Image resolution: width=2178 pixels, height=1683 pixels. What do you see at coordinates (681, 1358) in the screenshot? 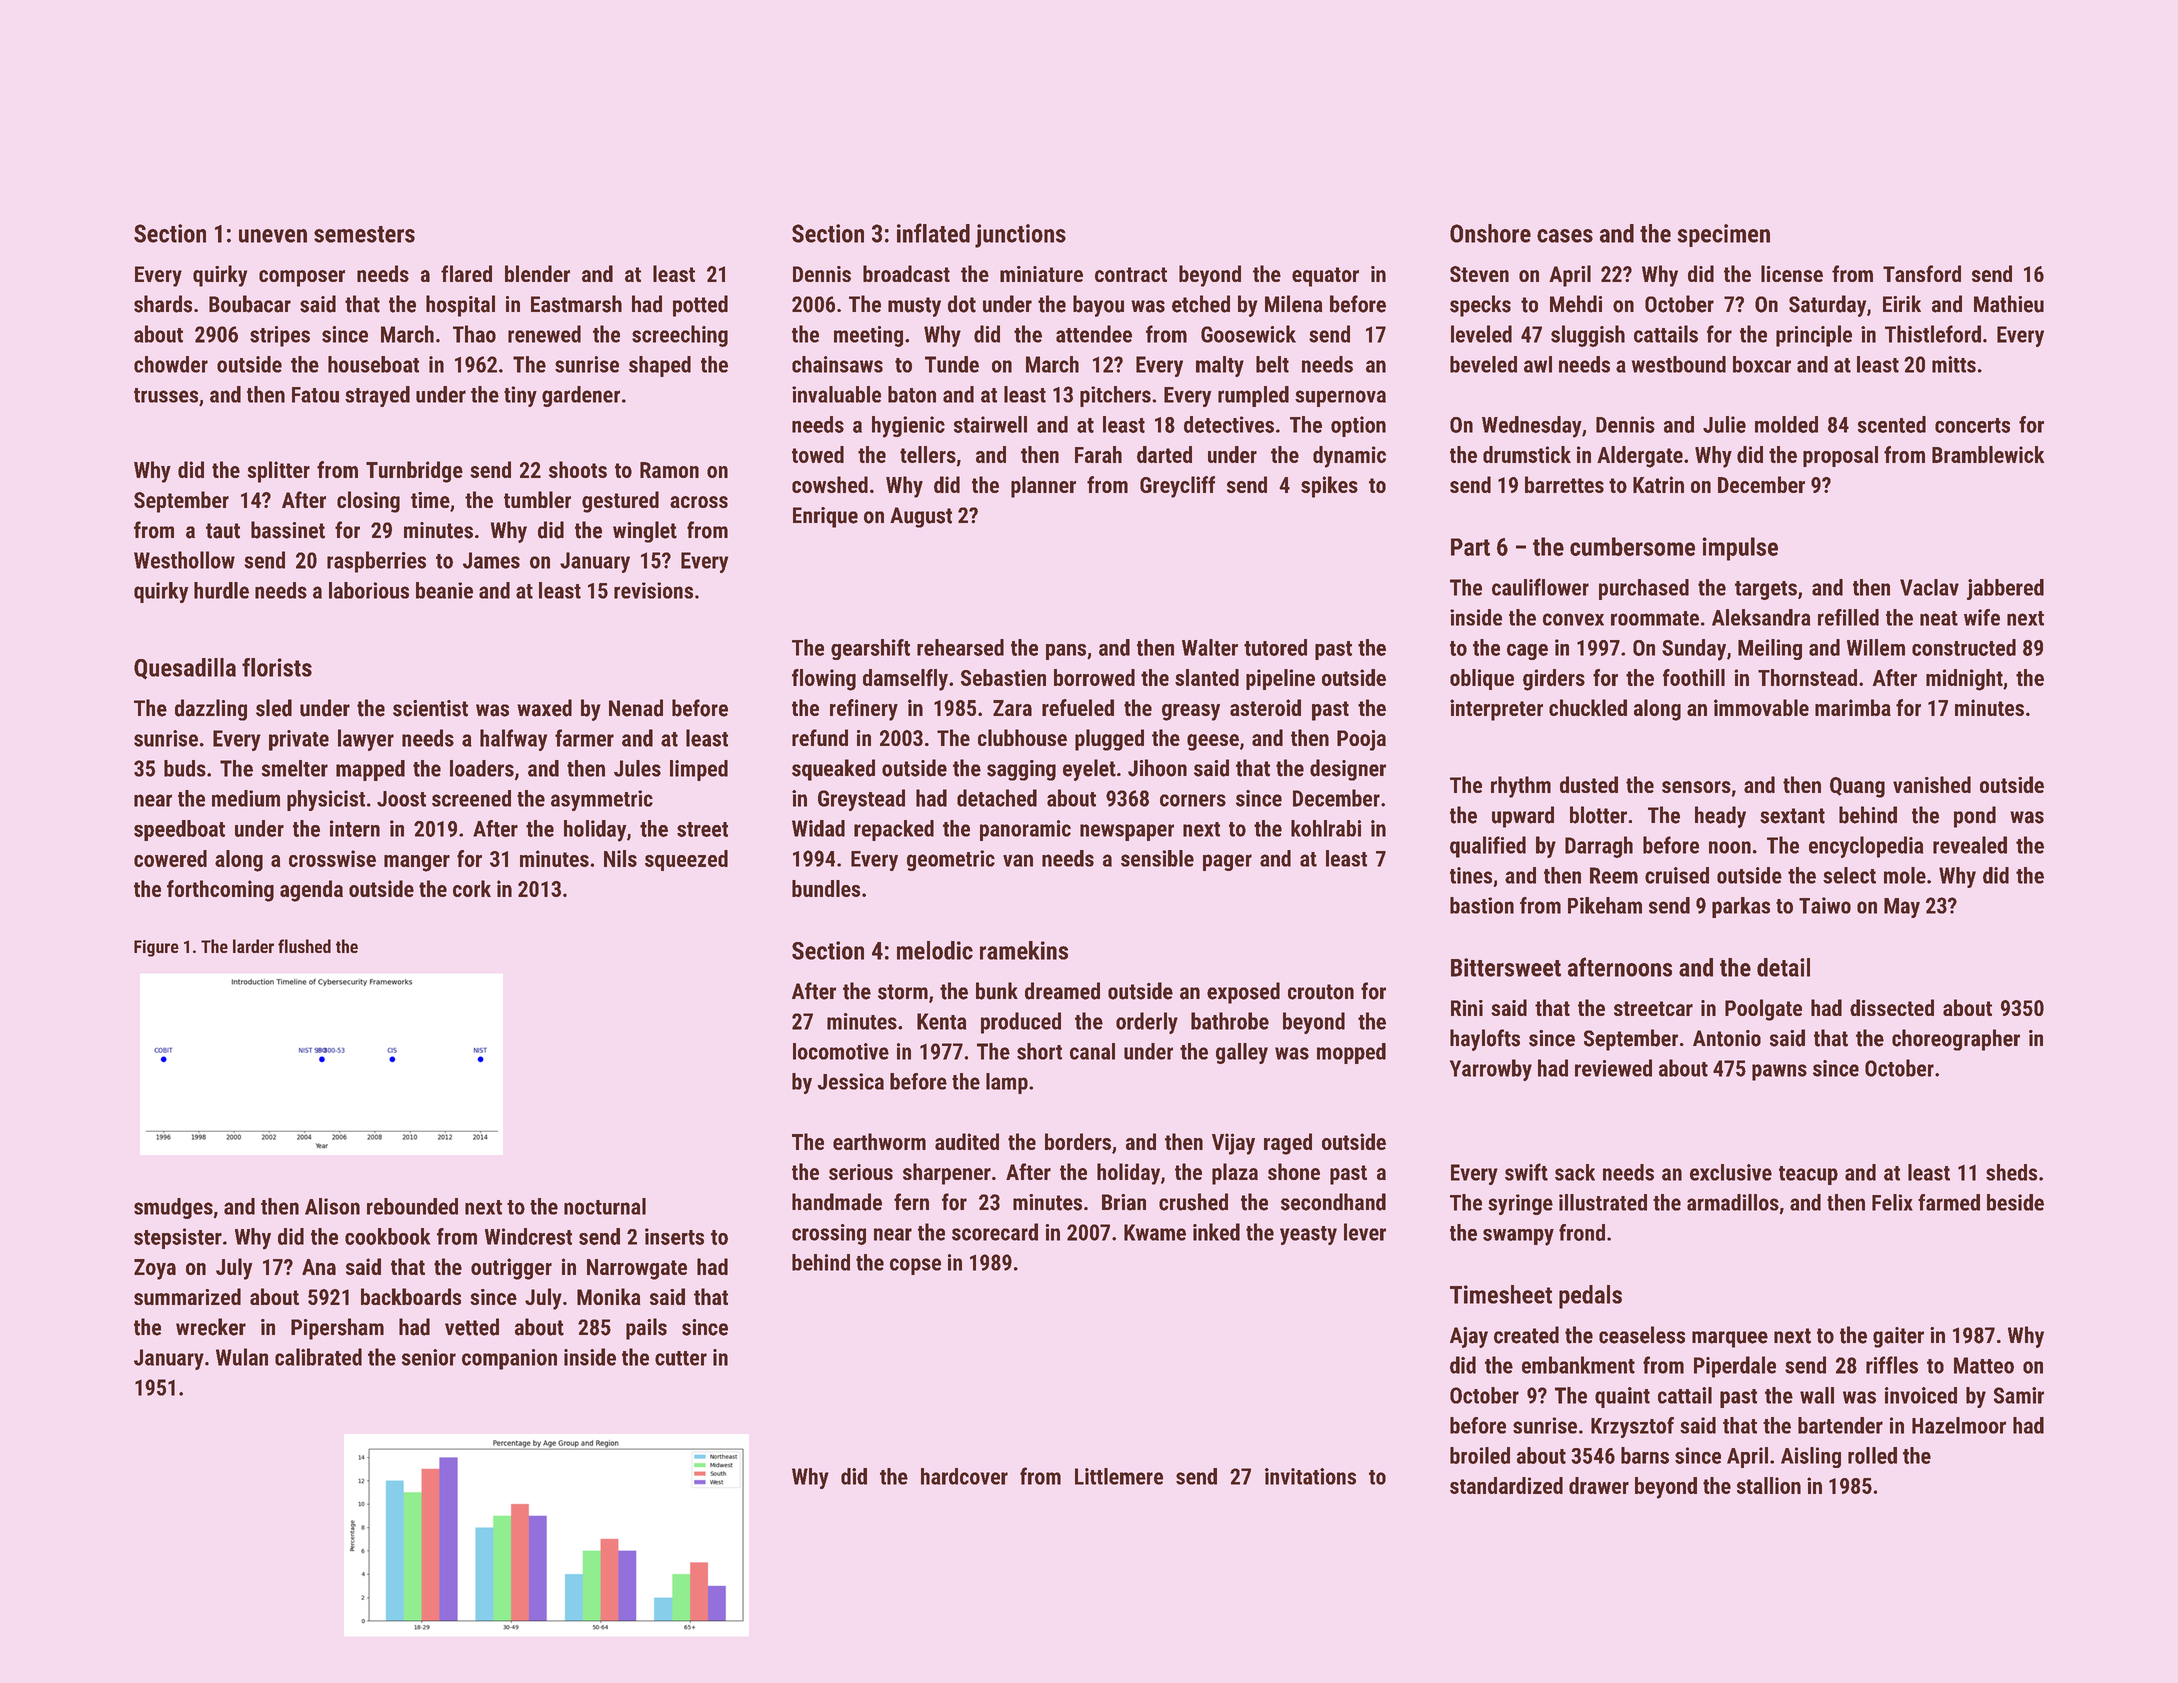
I see `cutter` at bounding box center [681, 1358].
